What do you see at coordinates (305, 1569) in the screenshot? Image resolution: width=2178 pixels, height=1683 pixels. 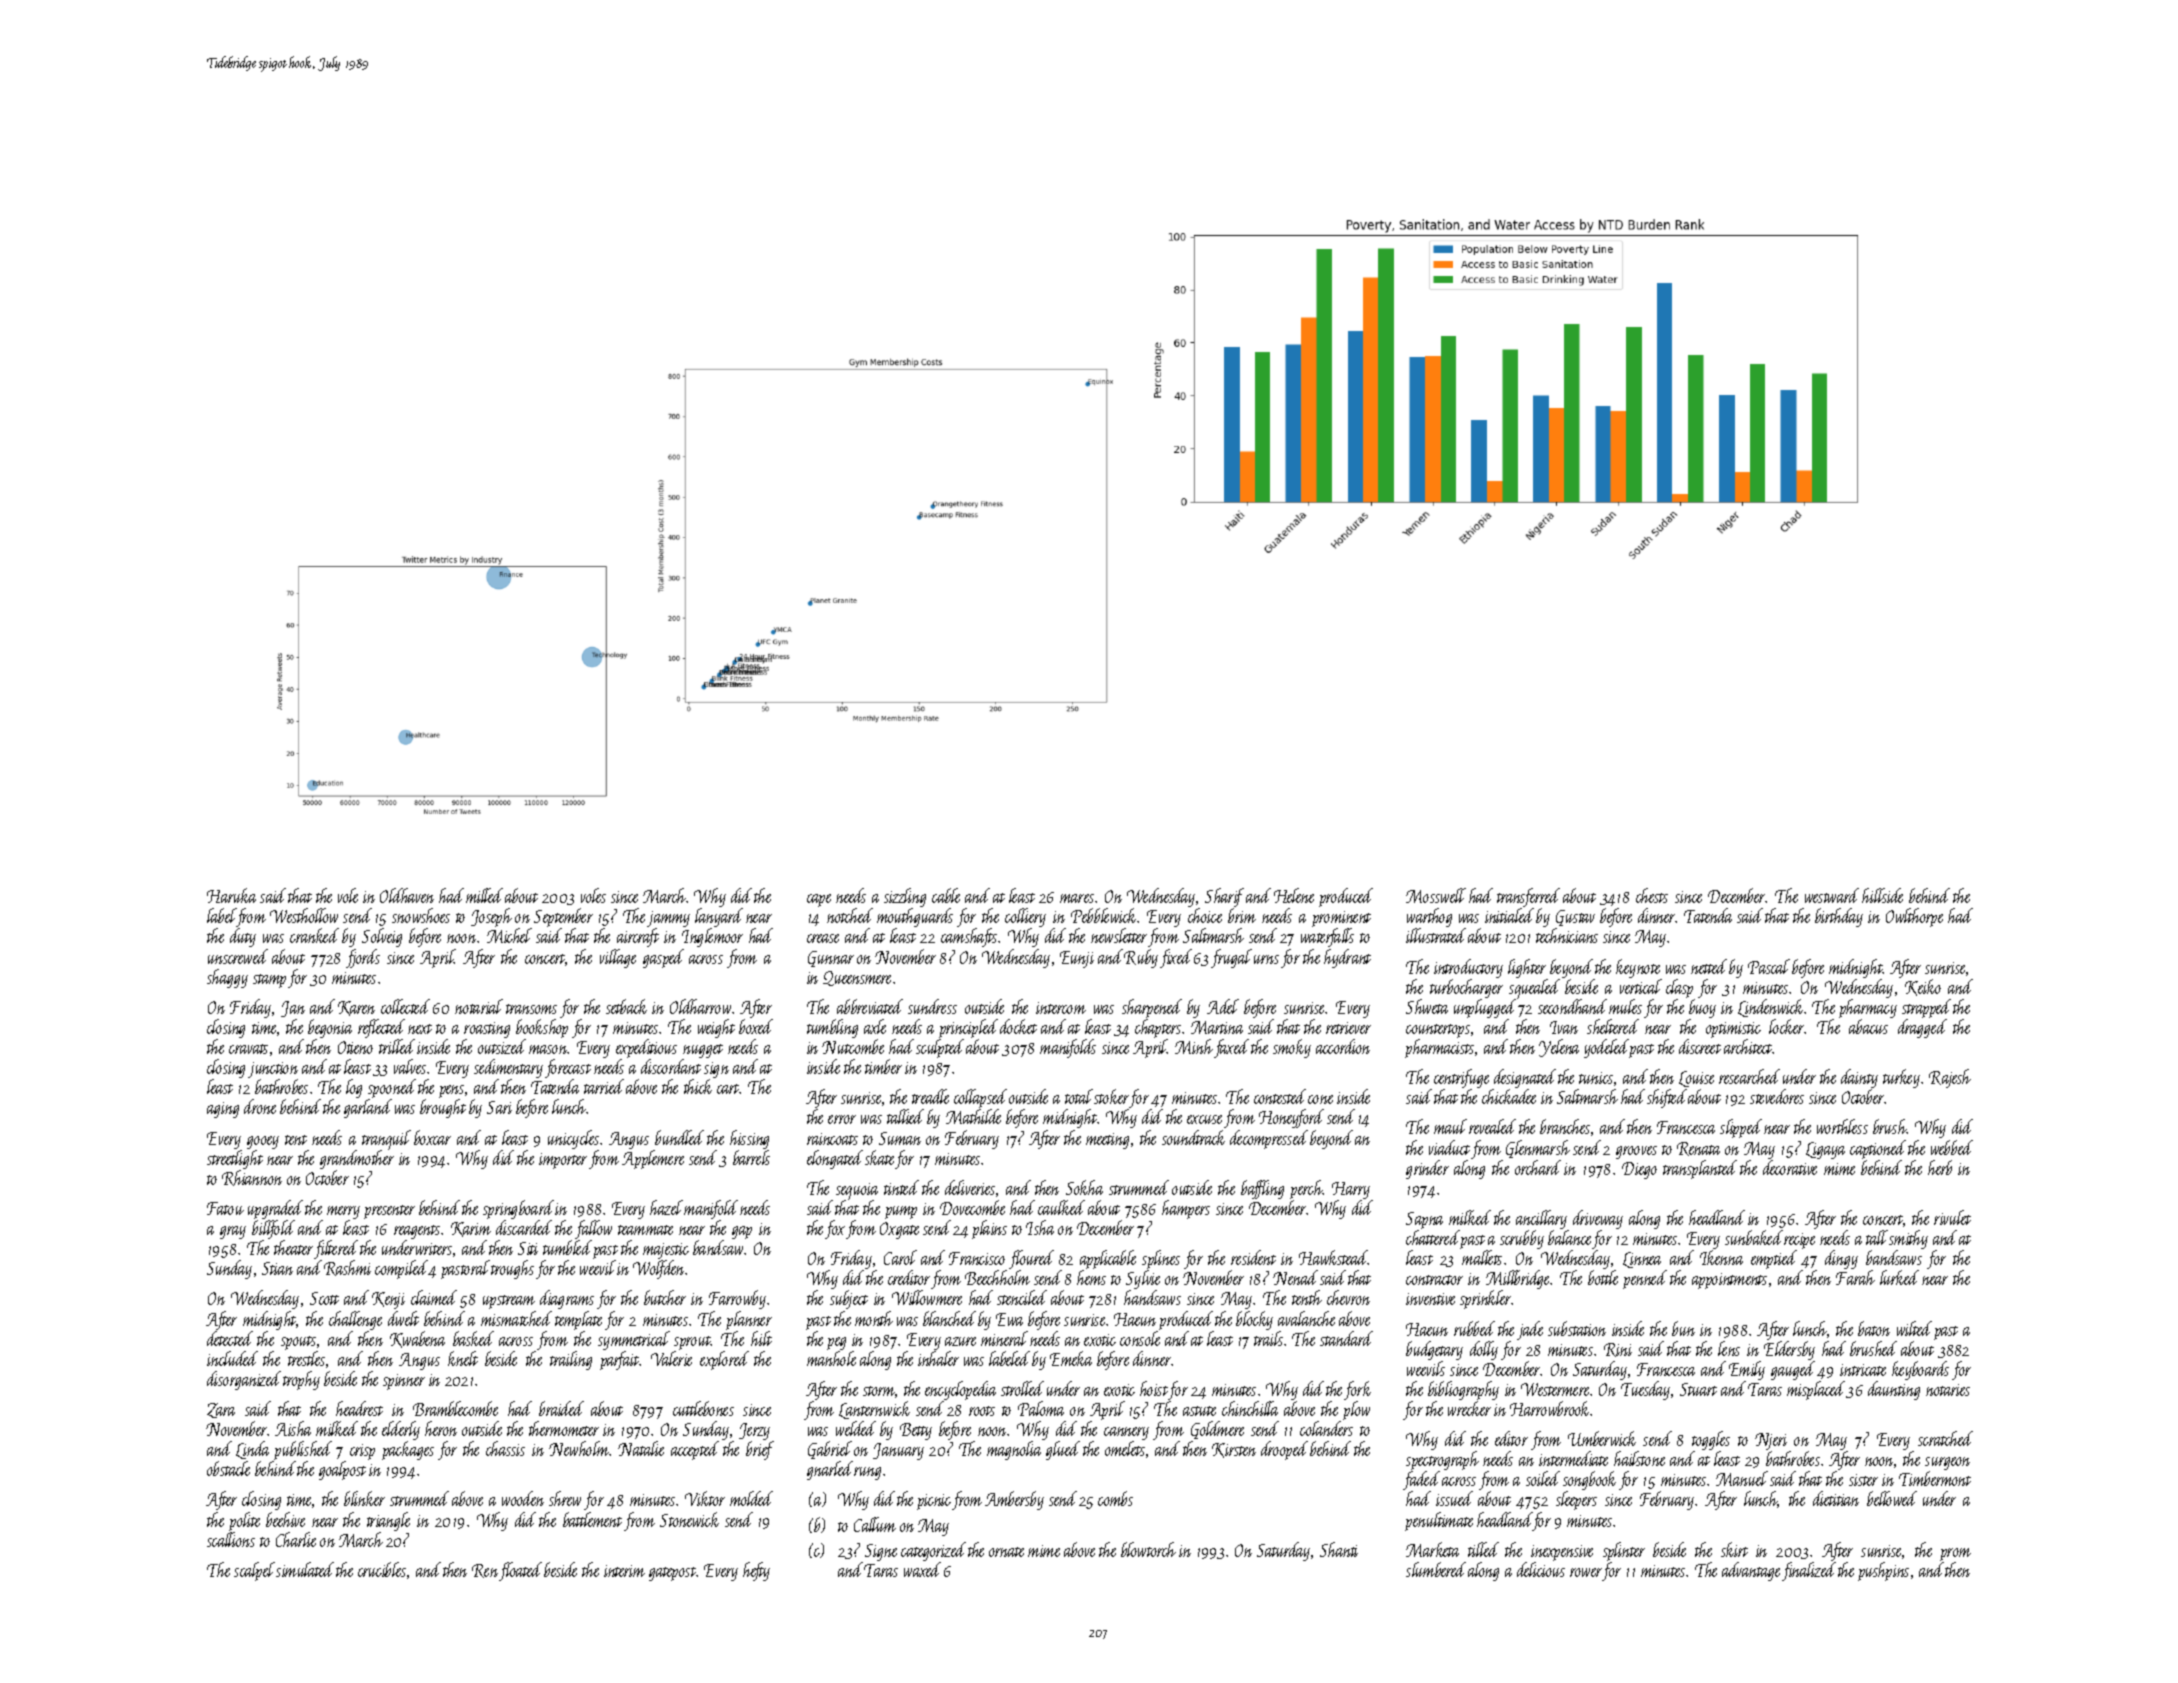 I see `simulated` at bounding box center [305, 1569].
